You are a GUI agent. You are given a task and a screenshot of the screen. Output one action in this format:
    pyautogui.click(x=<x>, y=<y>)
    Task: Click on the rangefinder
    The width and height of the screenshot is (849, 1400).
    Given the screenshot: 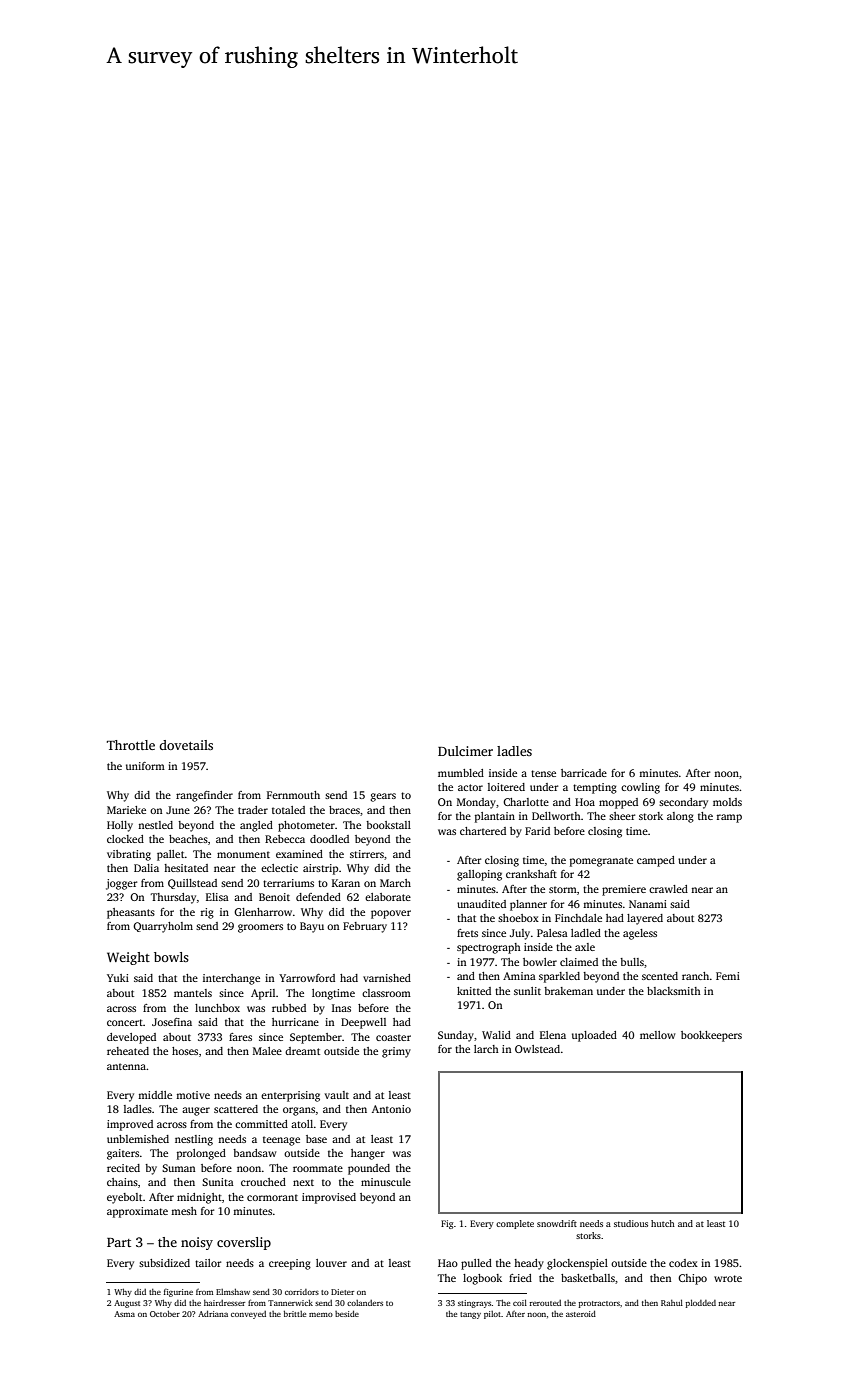 What is the action you would take?
    pyautogui.click(x=204, y=796)
